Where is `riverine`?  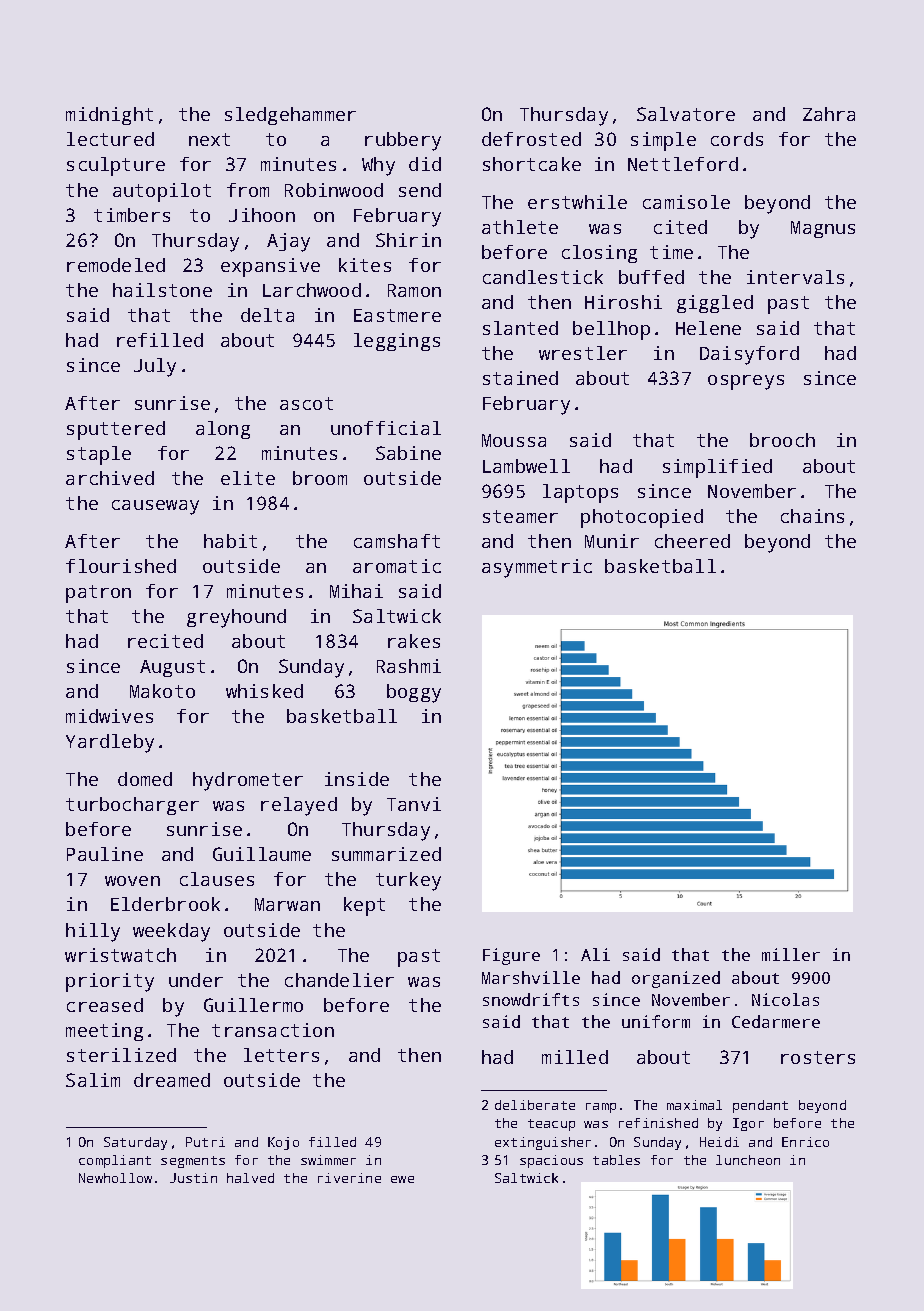
riverine is located at coordinates (349, 1178).
